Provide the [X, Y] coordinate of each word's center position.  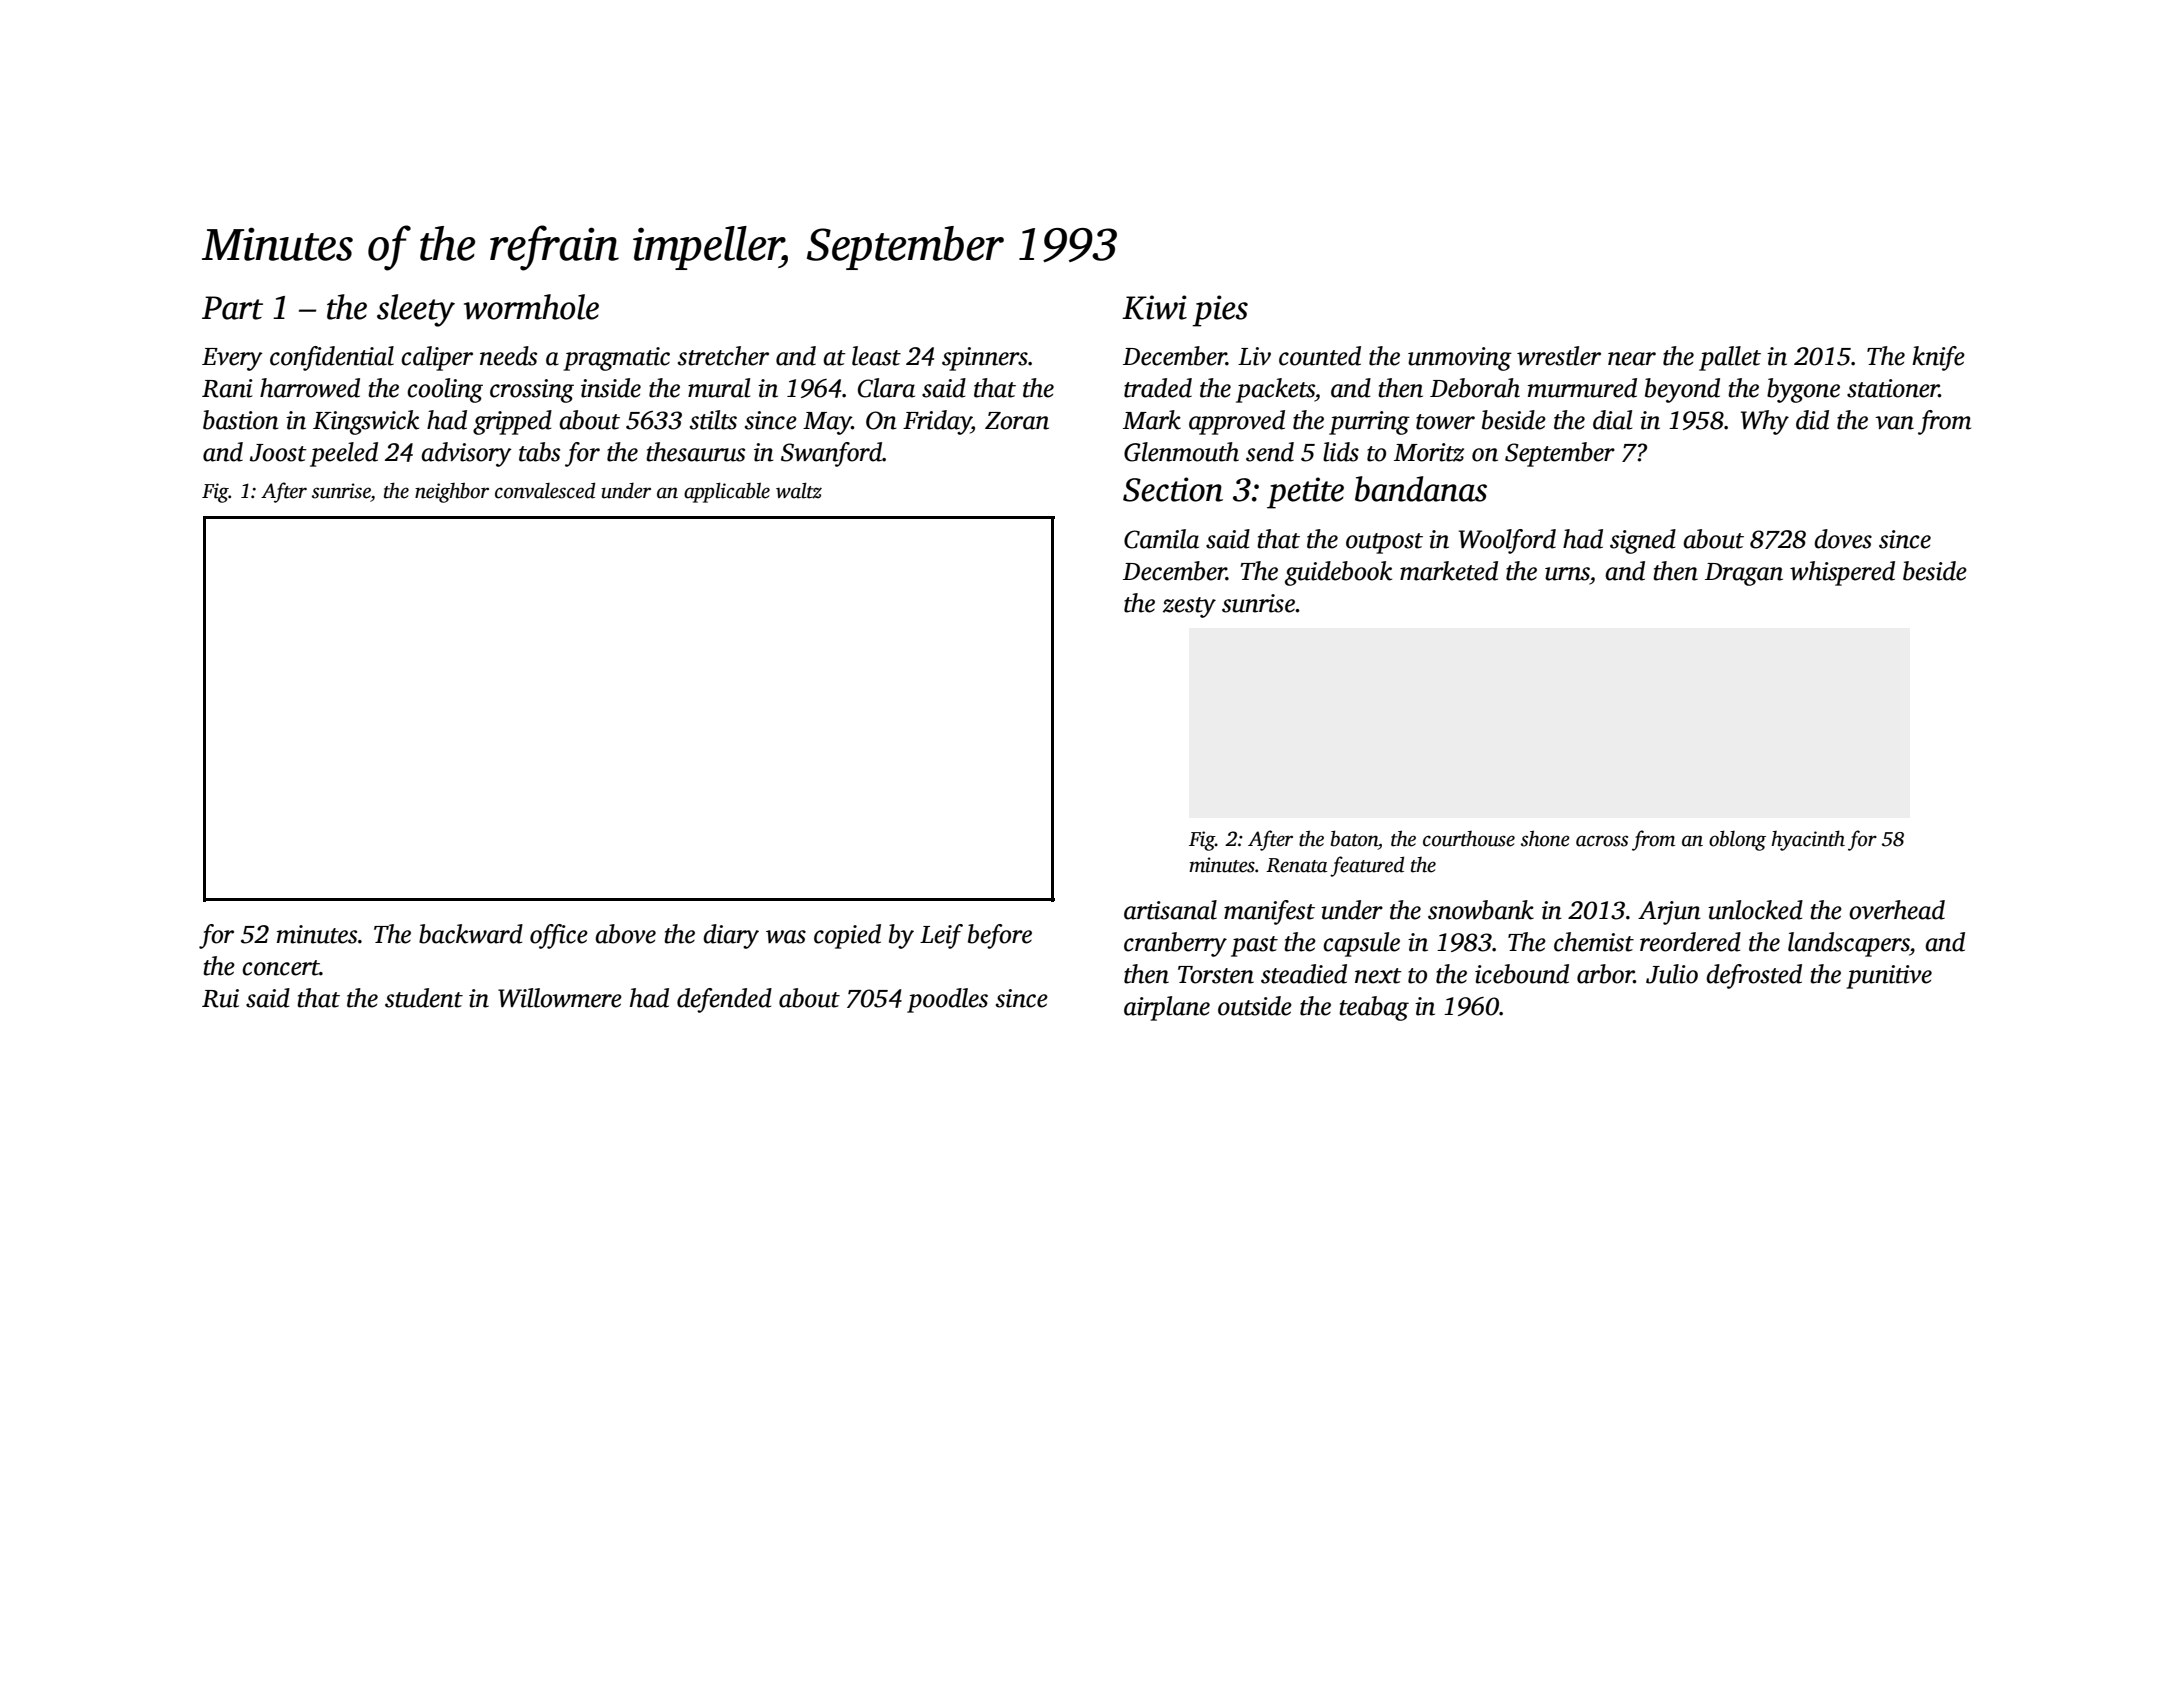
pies [1220, 311]
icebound [1522, 974]
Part [232, 308]
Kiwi [1154, 307]
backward [471, 934]
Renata [1297, 865]
